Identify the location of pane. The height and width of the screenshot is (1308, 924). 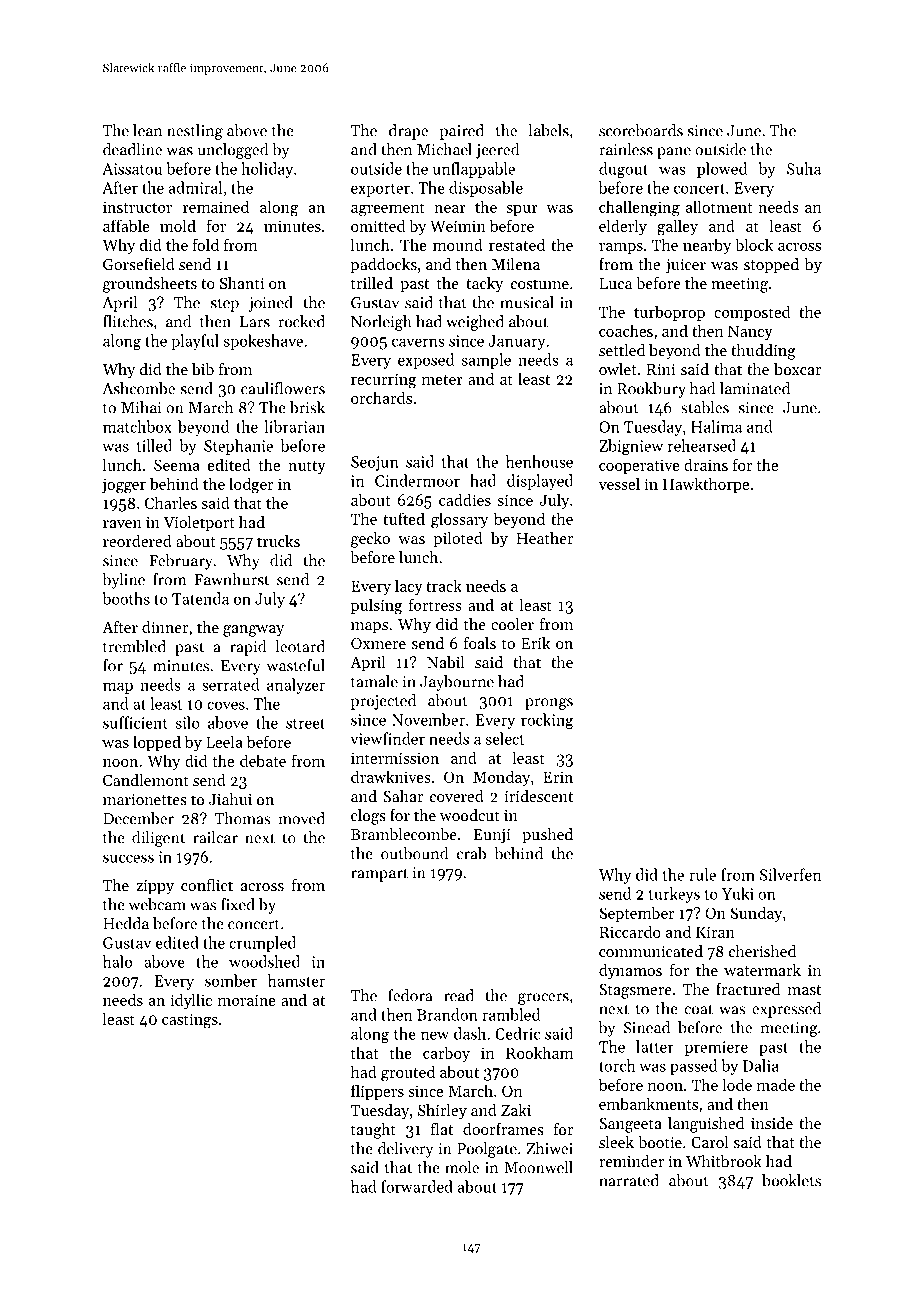
(674, 153).
